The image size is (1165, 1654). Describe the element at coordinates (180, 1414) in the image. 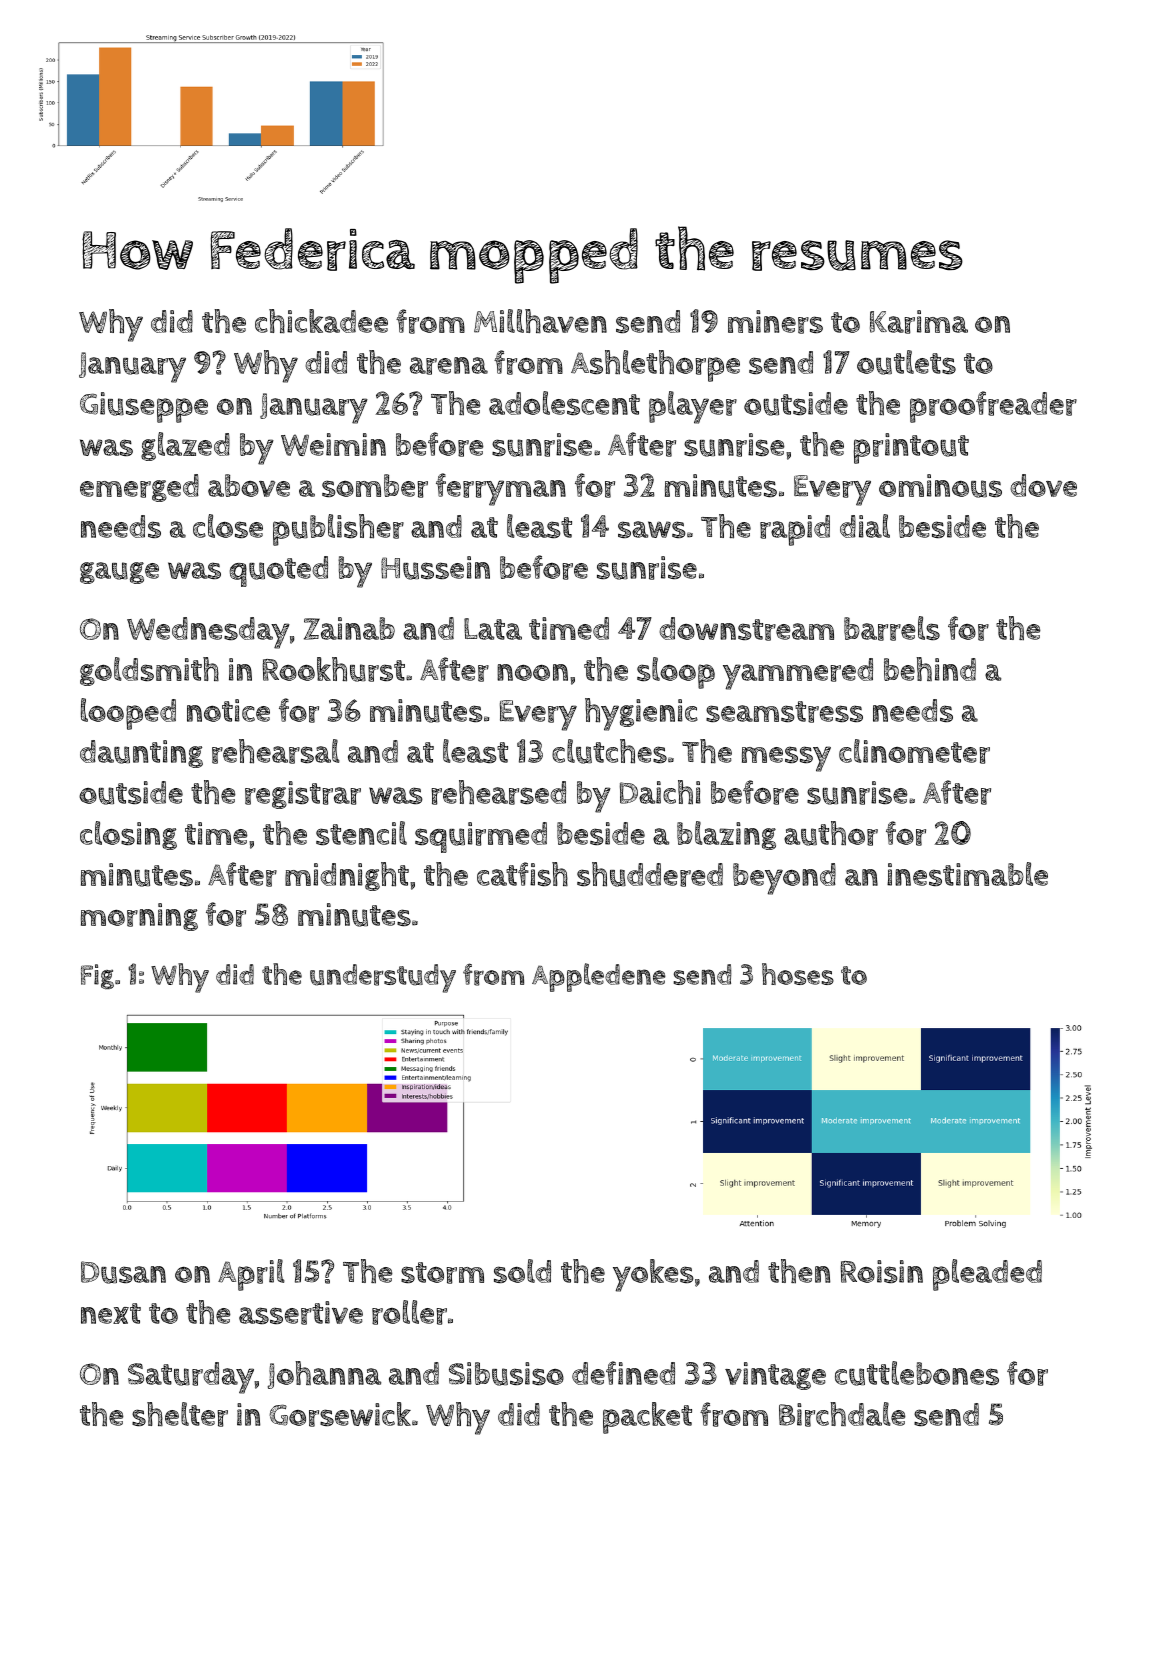

I see `shelter` at that location.
